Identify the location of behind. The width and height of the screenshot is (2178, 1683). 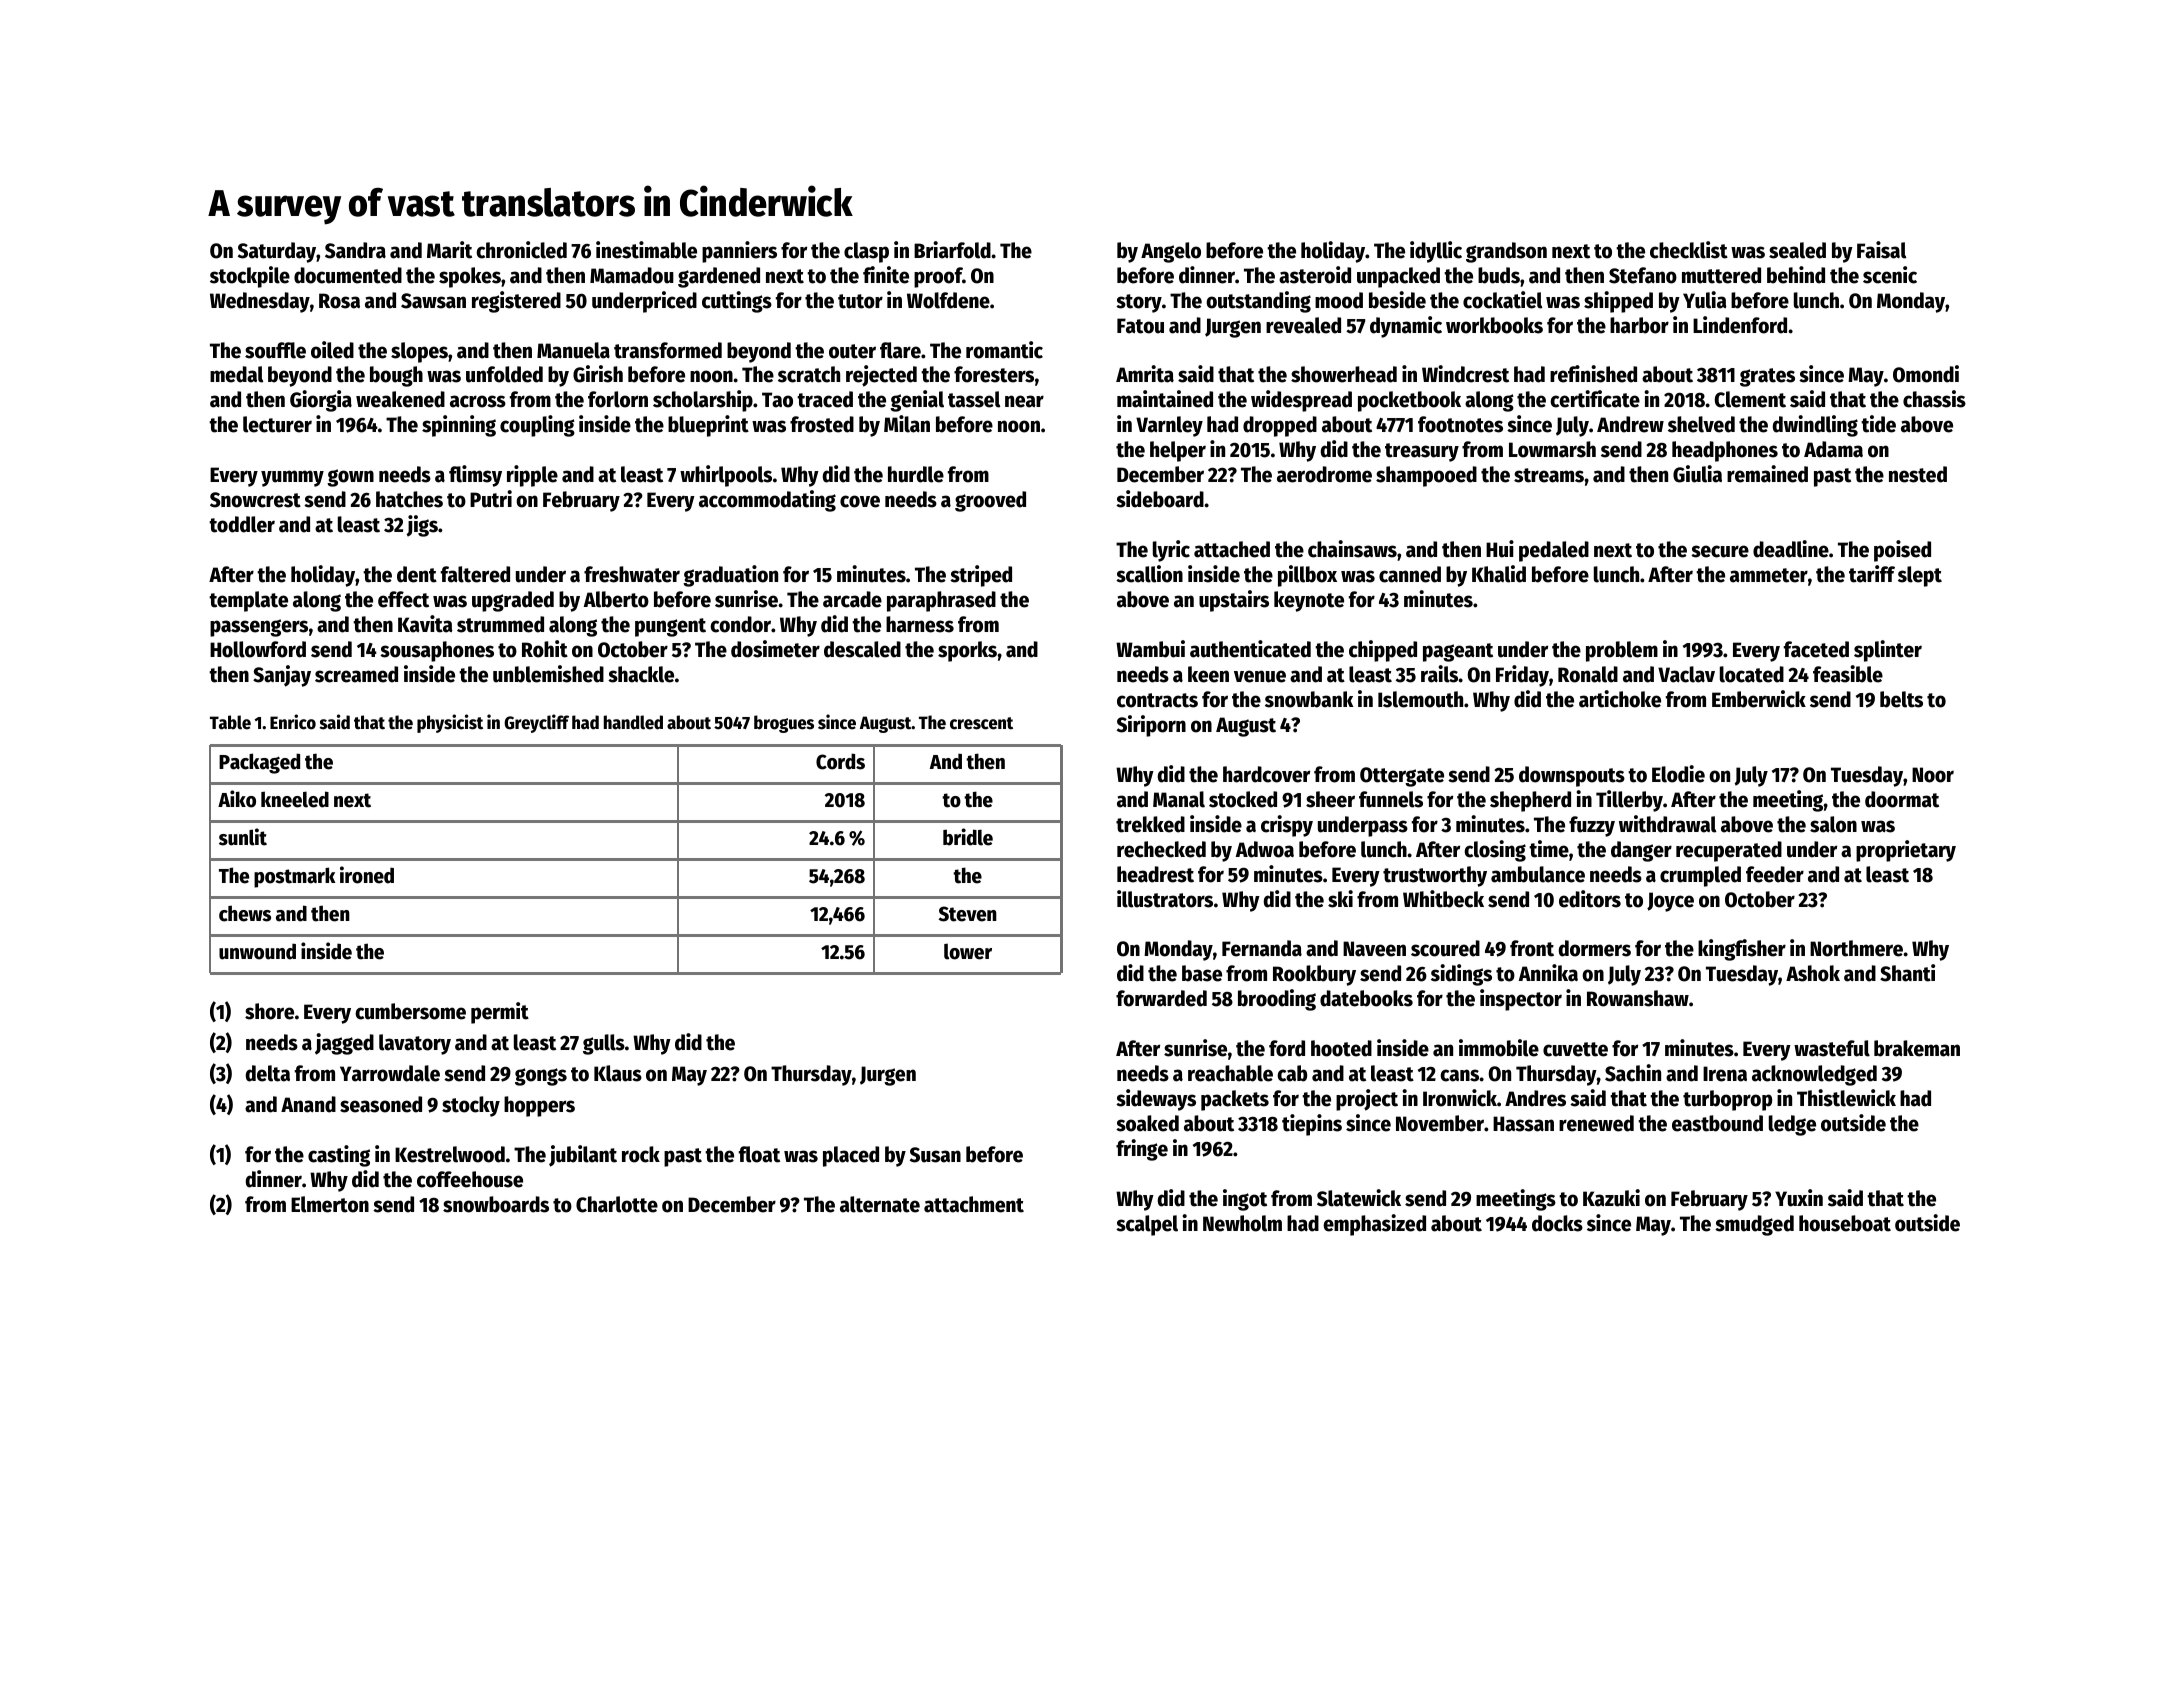
(1796, 275).
